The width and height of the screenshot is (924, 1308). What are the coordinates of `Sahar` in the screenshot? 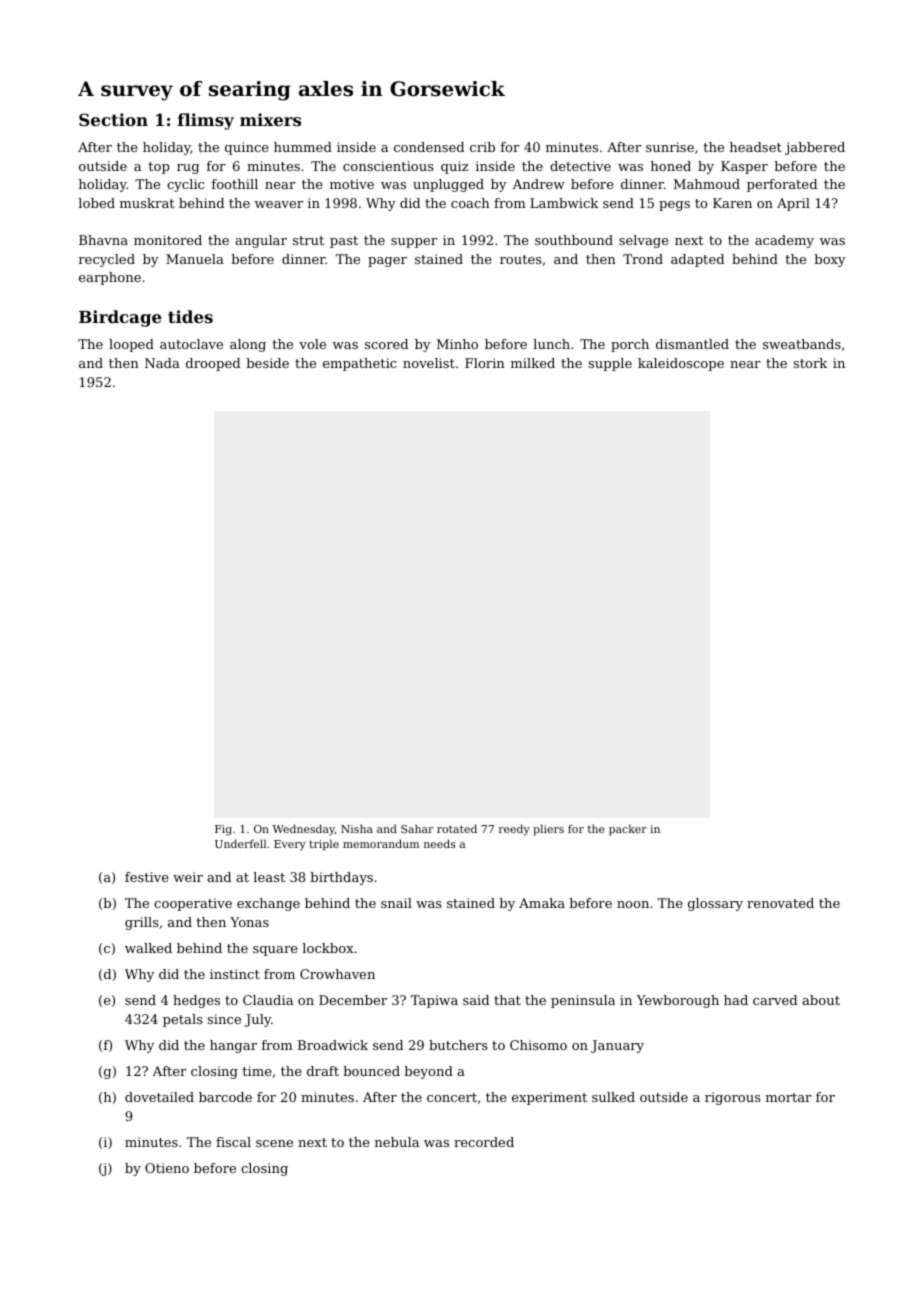 It's located at (417, 828).
